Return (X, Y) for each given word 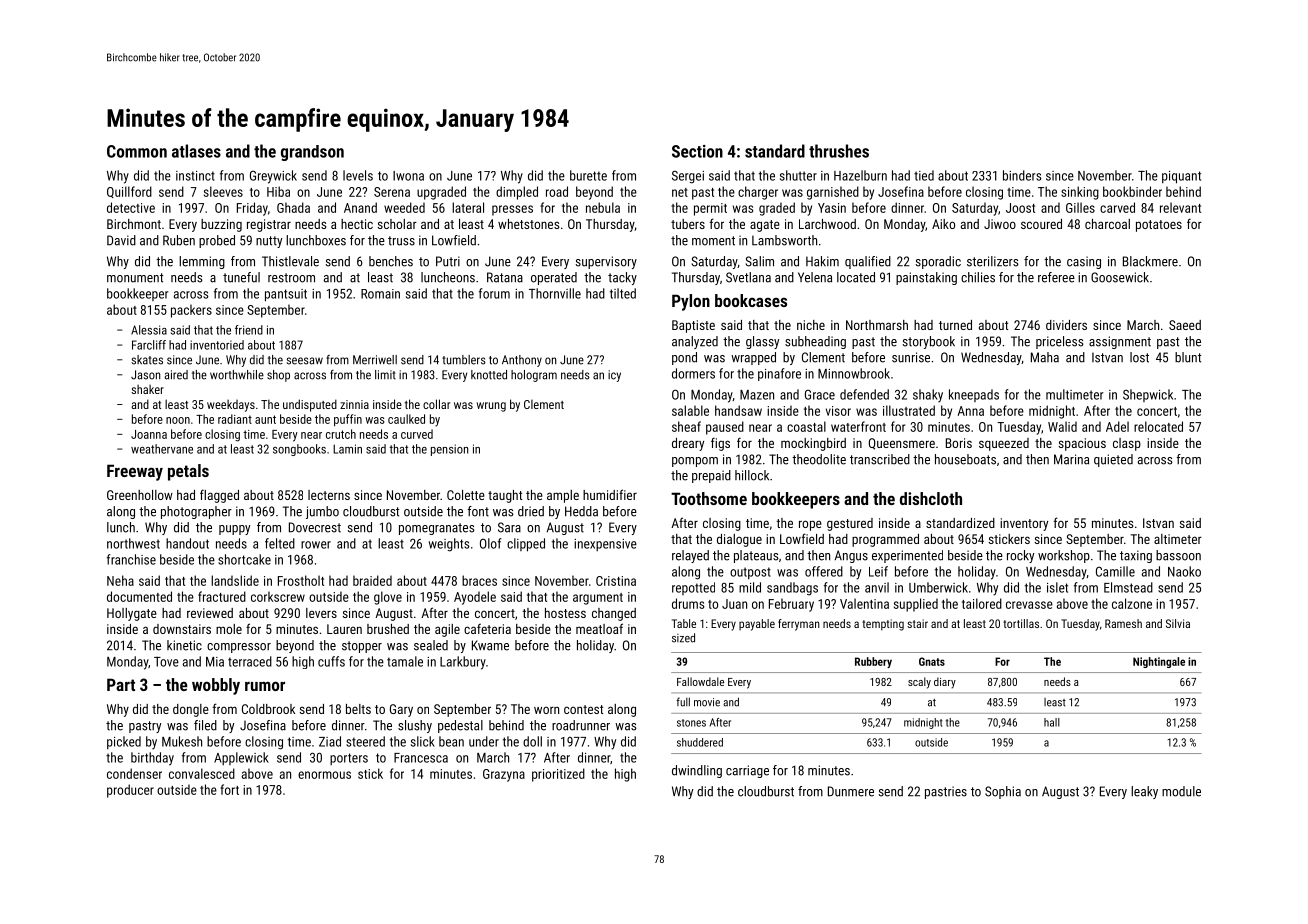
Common (137, 151)
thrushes (839, 151)
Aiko (943, 224)
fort (229, 789)
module (1181, 791)
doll (532, 741)
